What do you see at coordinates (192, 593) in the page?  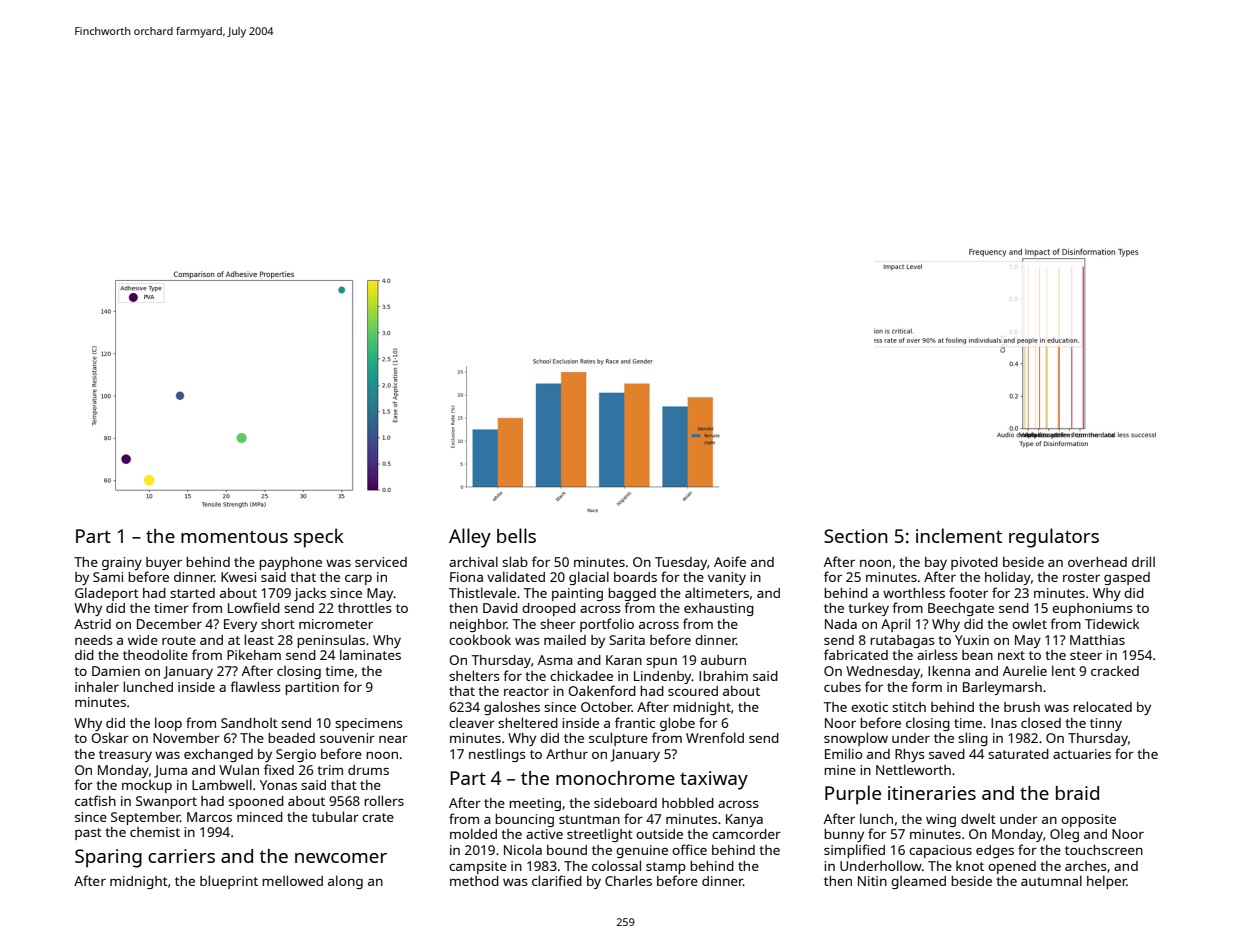 I see `started` at bounding box center [192, 593].
